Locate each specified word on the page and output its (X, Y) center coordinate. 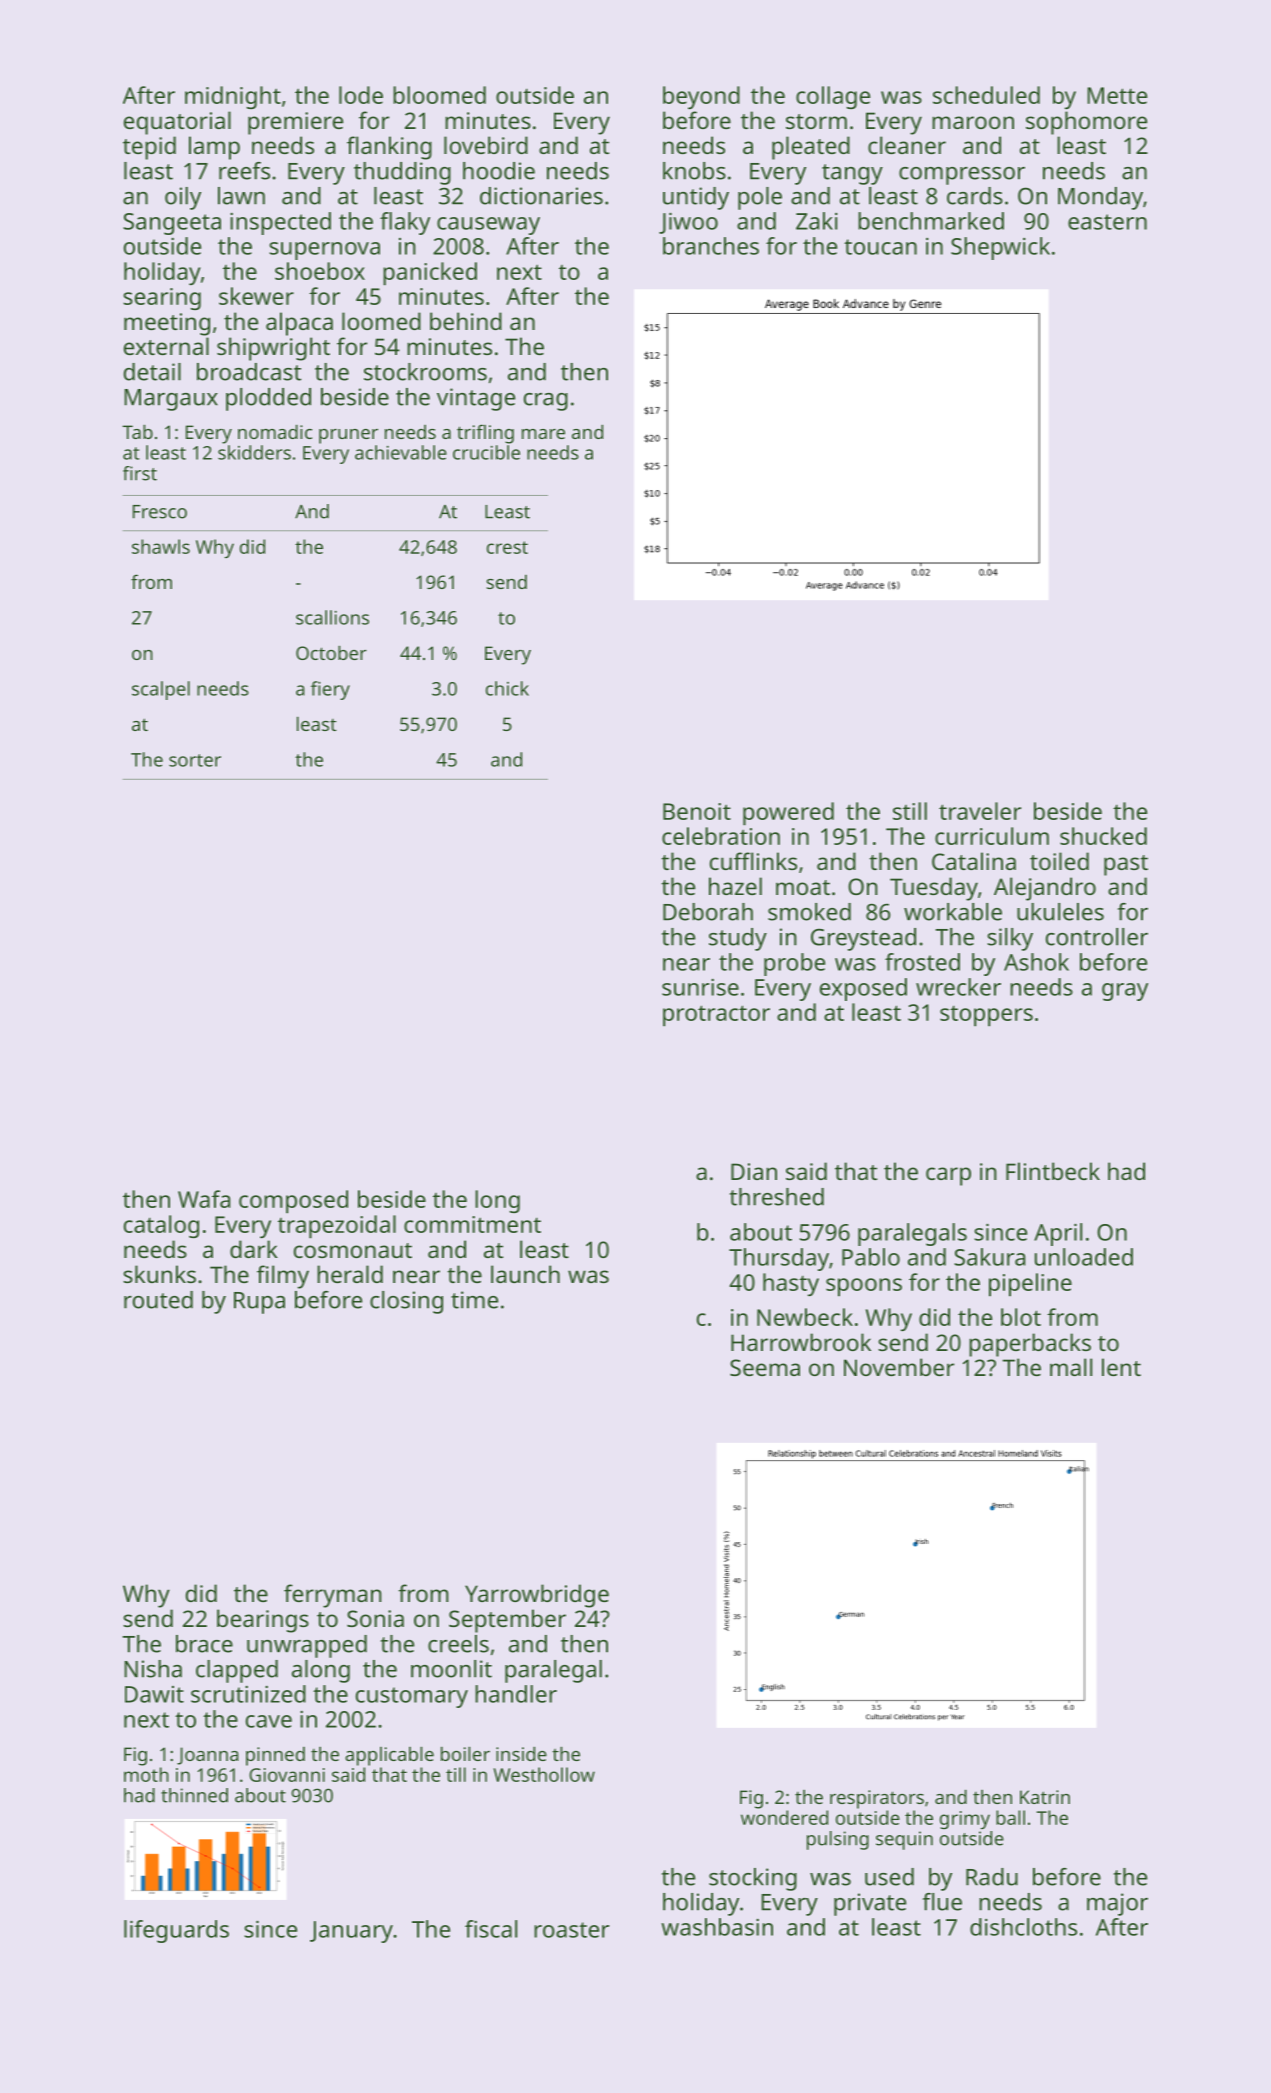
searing (162, 299)
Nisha (153, 1669)
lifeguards (176, 1931)
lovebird (486, 145)
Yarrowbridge (537, 1596)
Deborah (708, 912)
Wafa (204, 1199)
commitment (472, 1224)
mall (1071, 1367)
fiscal (491, 1929)
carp (948, 1176)
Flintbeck (1053, 1171)
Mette (1117, 95)
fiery (330, 690)
